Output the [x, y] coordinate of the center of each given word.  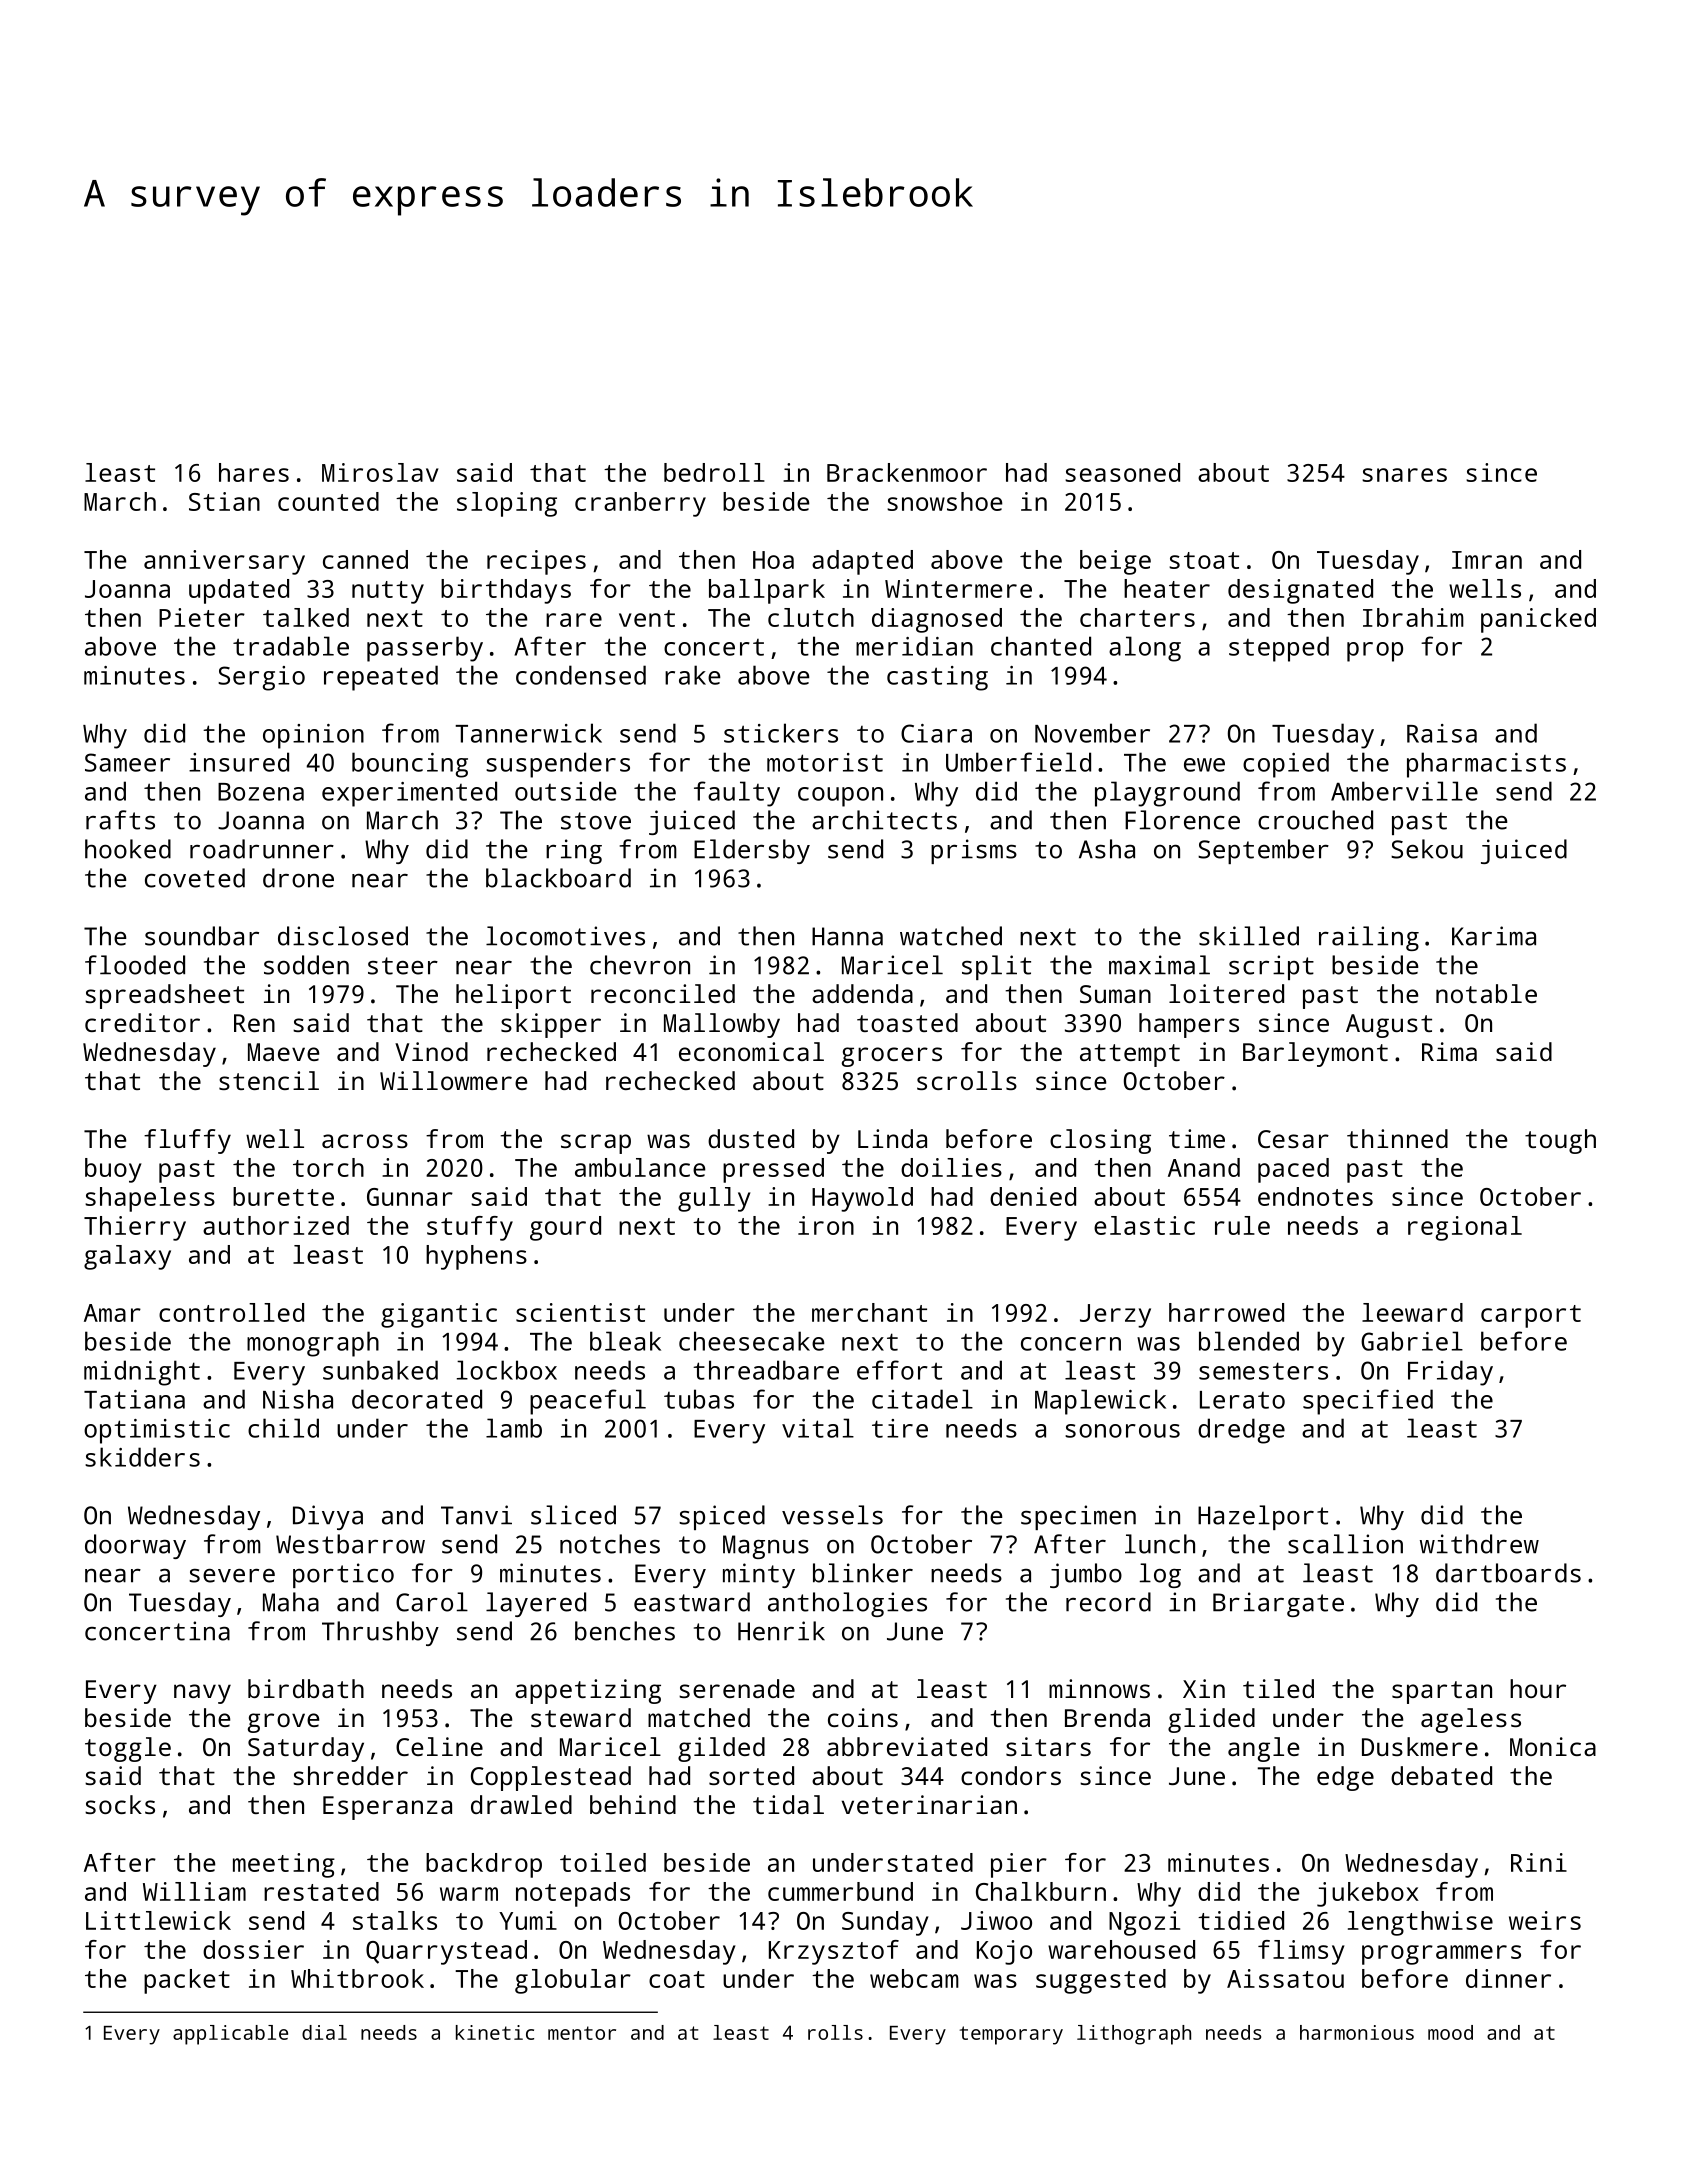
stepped [1279, 649]
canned [365, 559]
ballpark [767, 591]
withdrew [1479, 1544]
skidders [142, 1457]
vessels [832, 1515]
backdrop [484, 1865]
